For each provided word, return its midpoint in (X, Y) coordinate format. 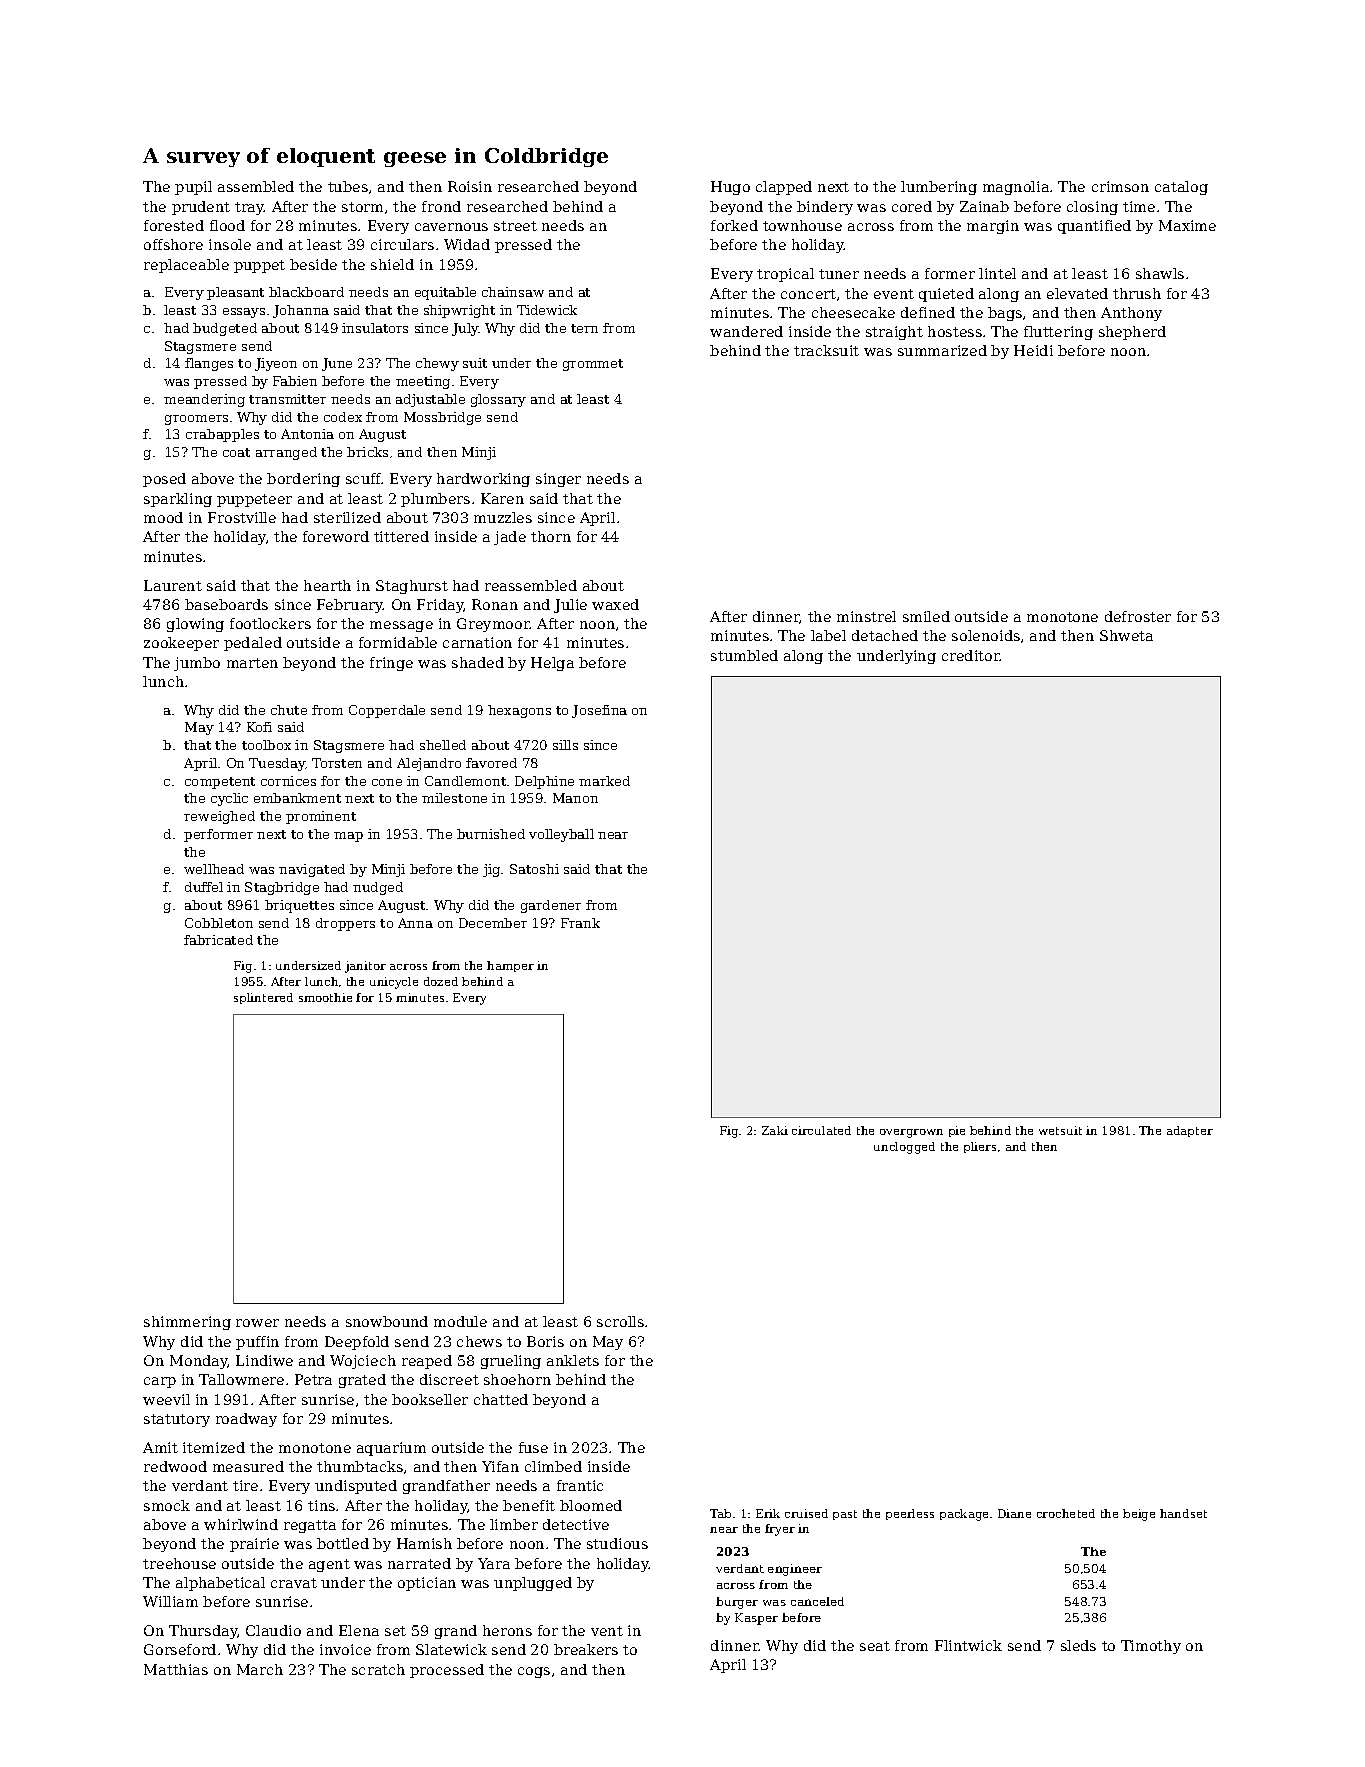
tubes (348, 186)
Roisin (470, 186)
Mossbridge (442, 418)
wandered (746, 331)
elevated (1077, 293)
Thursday (203, 1632)
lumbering (939, 188)
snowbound (387, 1321)
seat (875, 1646)
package (964, 1515)
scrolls (620, 1321)
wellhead (214, 869)
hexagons (519, 711)
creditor (971, 655)
